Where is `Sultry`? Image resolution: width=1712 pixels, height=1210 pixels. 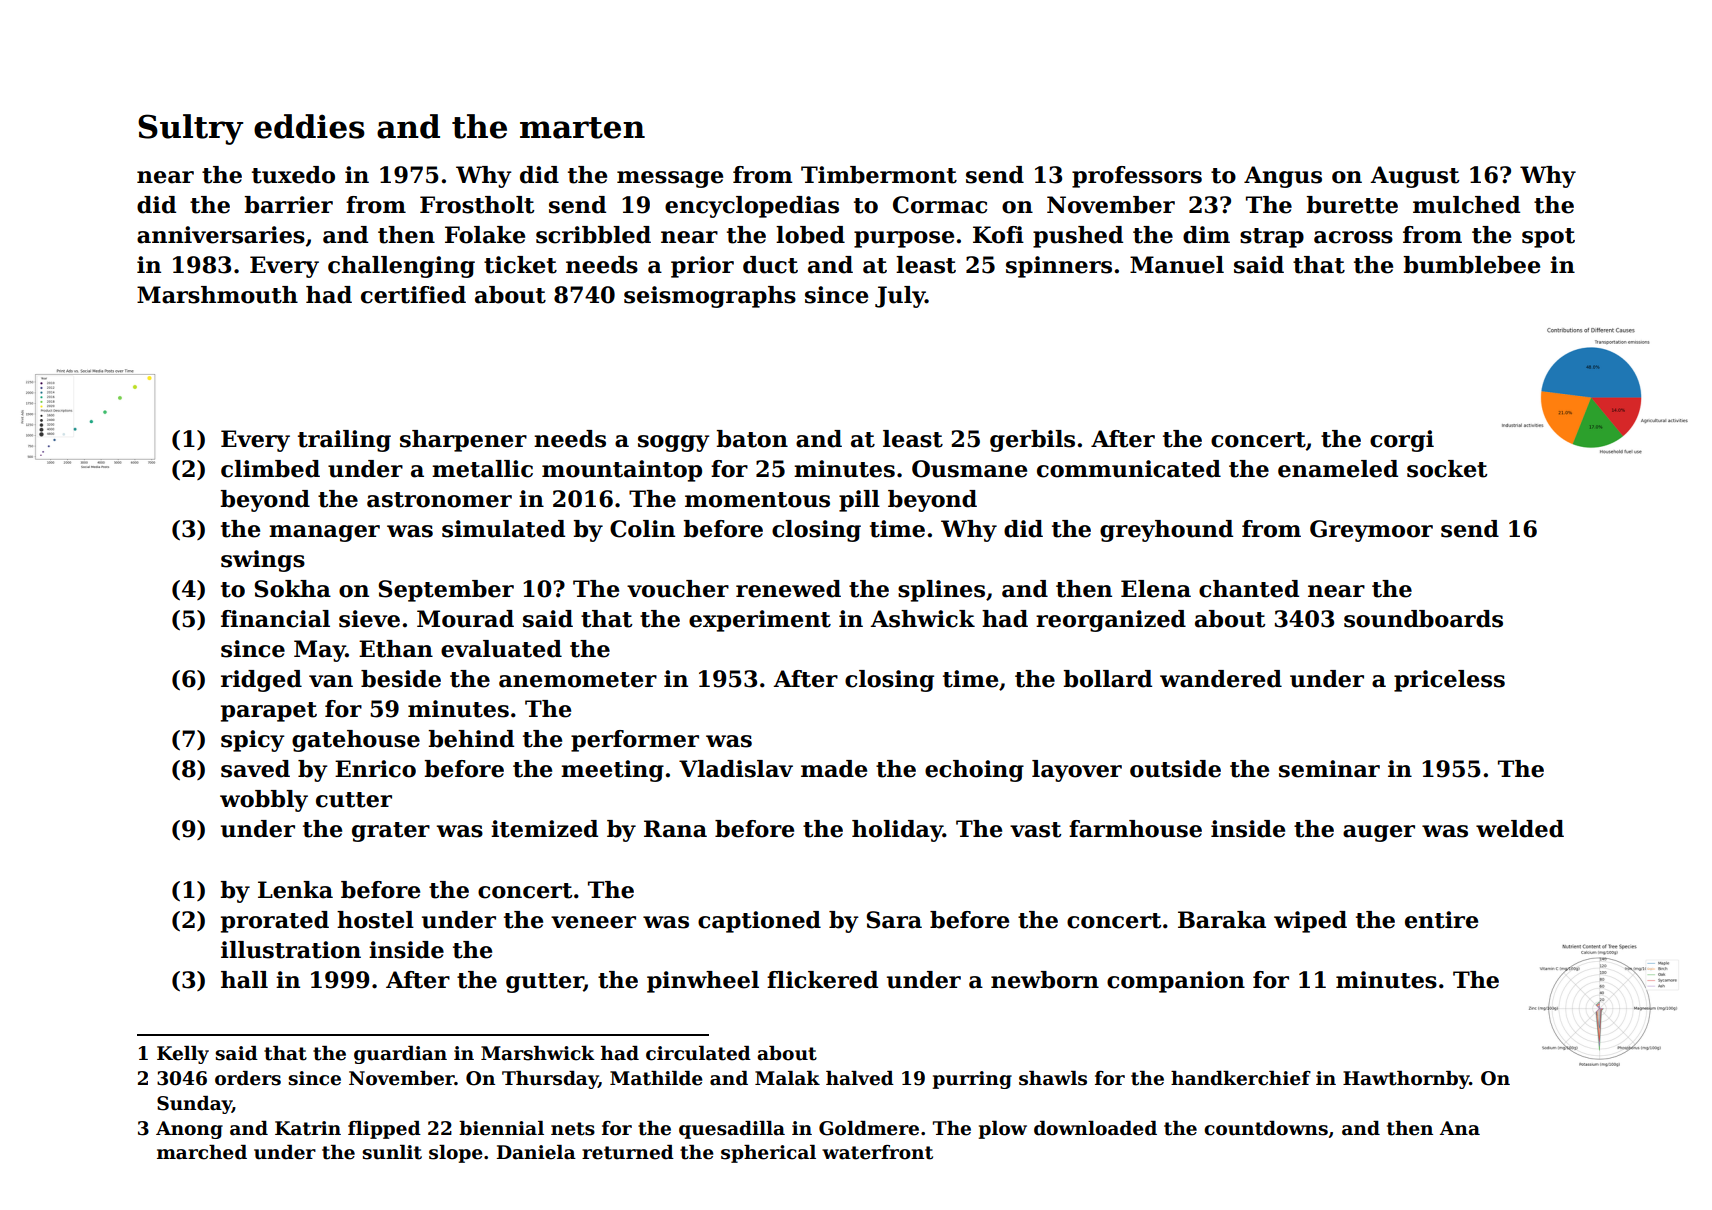
Sultry is located at coordinates (190, 129).
